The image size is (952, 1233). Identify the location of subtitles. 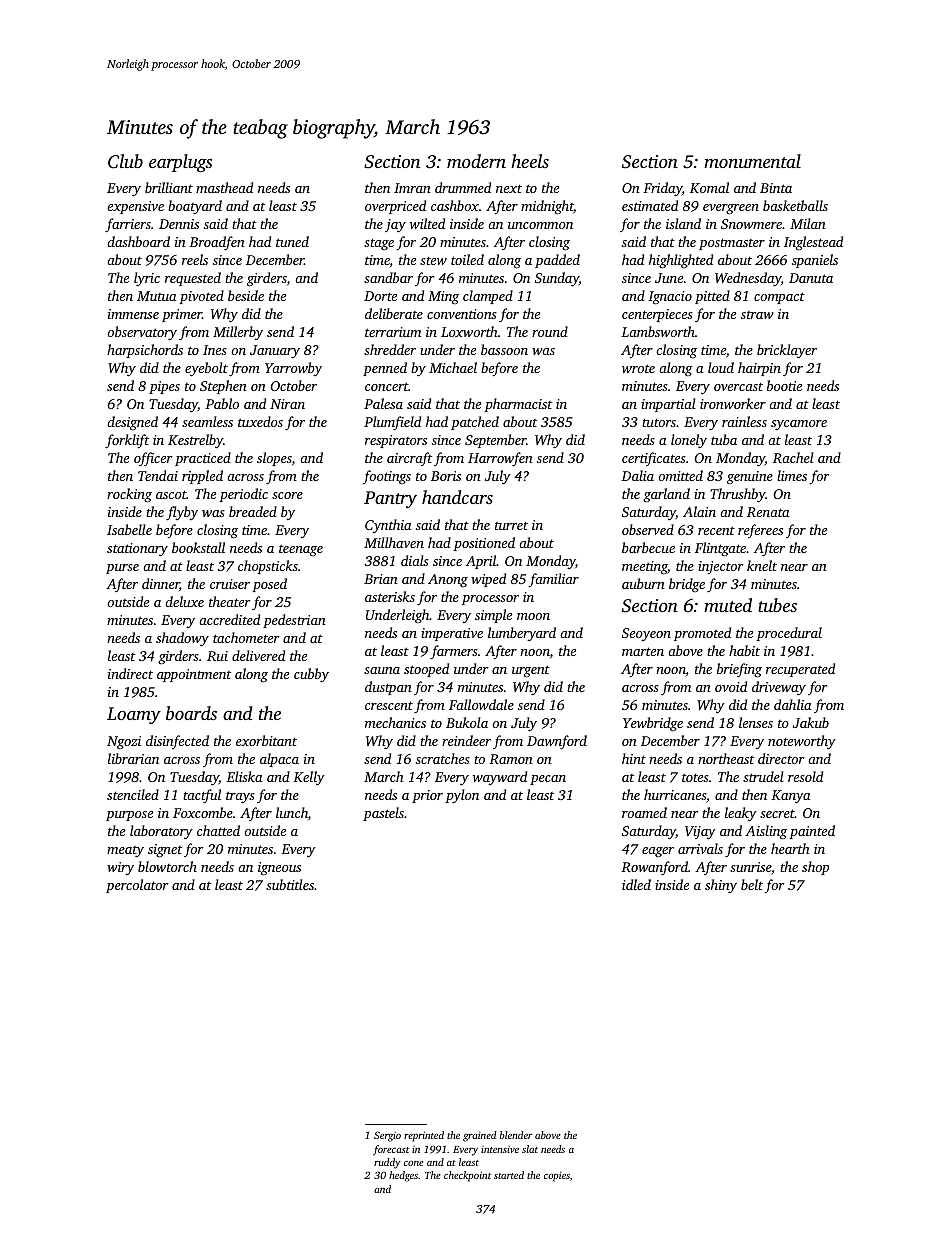
(290, 884).
